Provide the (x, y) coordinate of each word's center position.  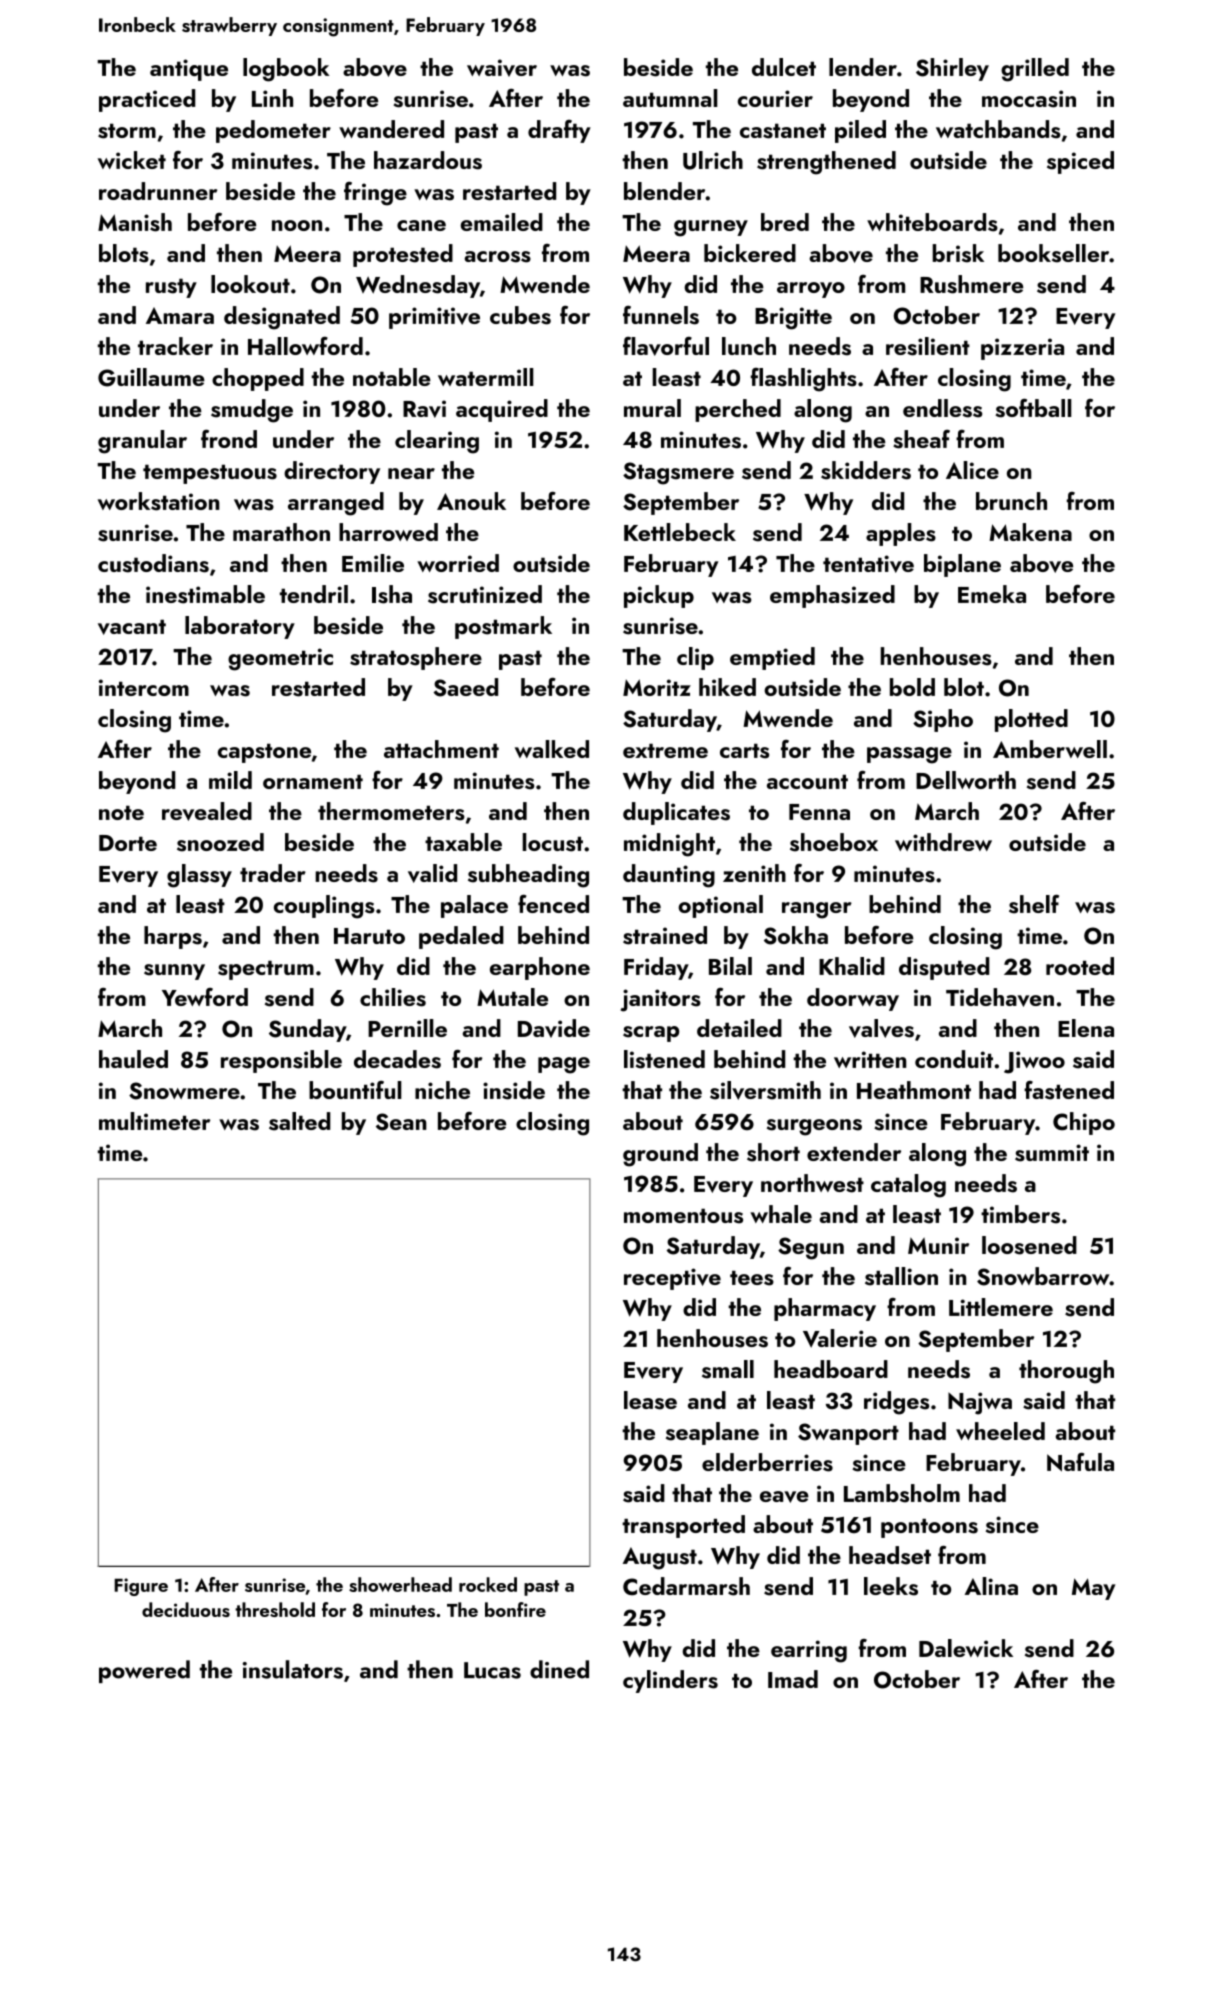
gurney (711, 228)
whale (781, 1214)
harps (173, 937)
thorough (1066, 1372)
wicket (132, 160)
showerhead (400, 1584)
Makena (1030, 532)
